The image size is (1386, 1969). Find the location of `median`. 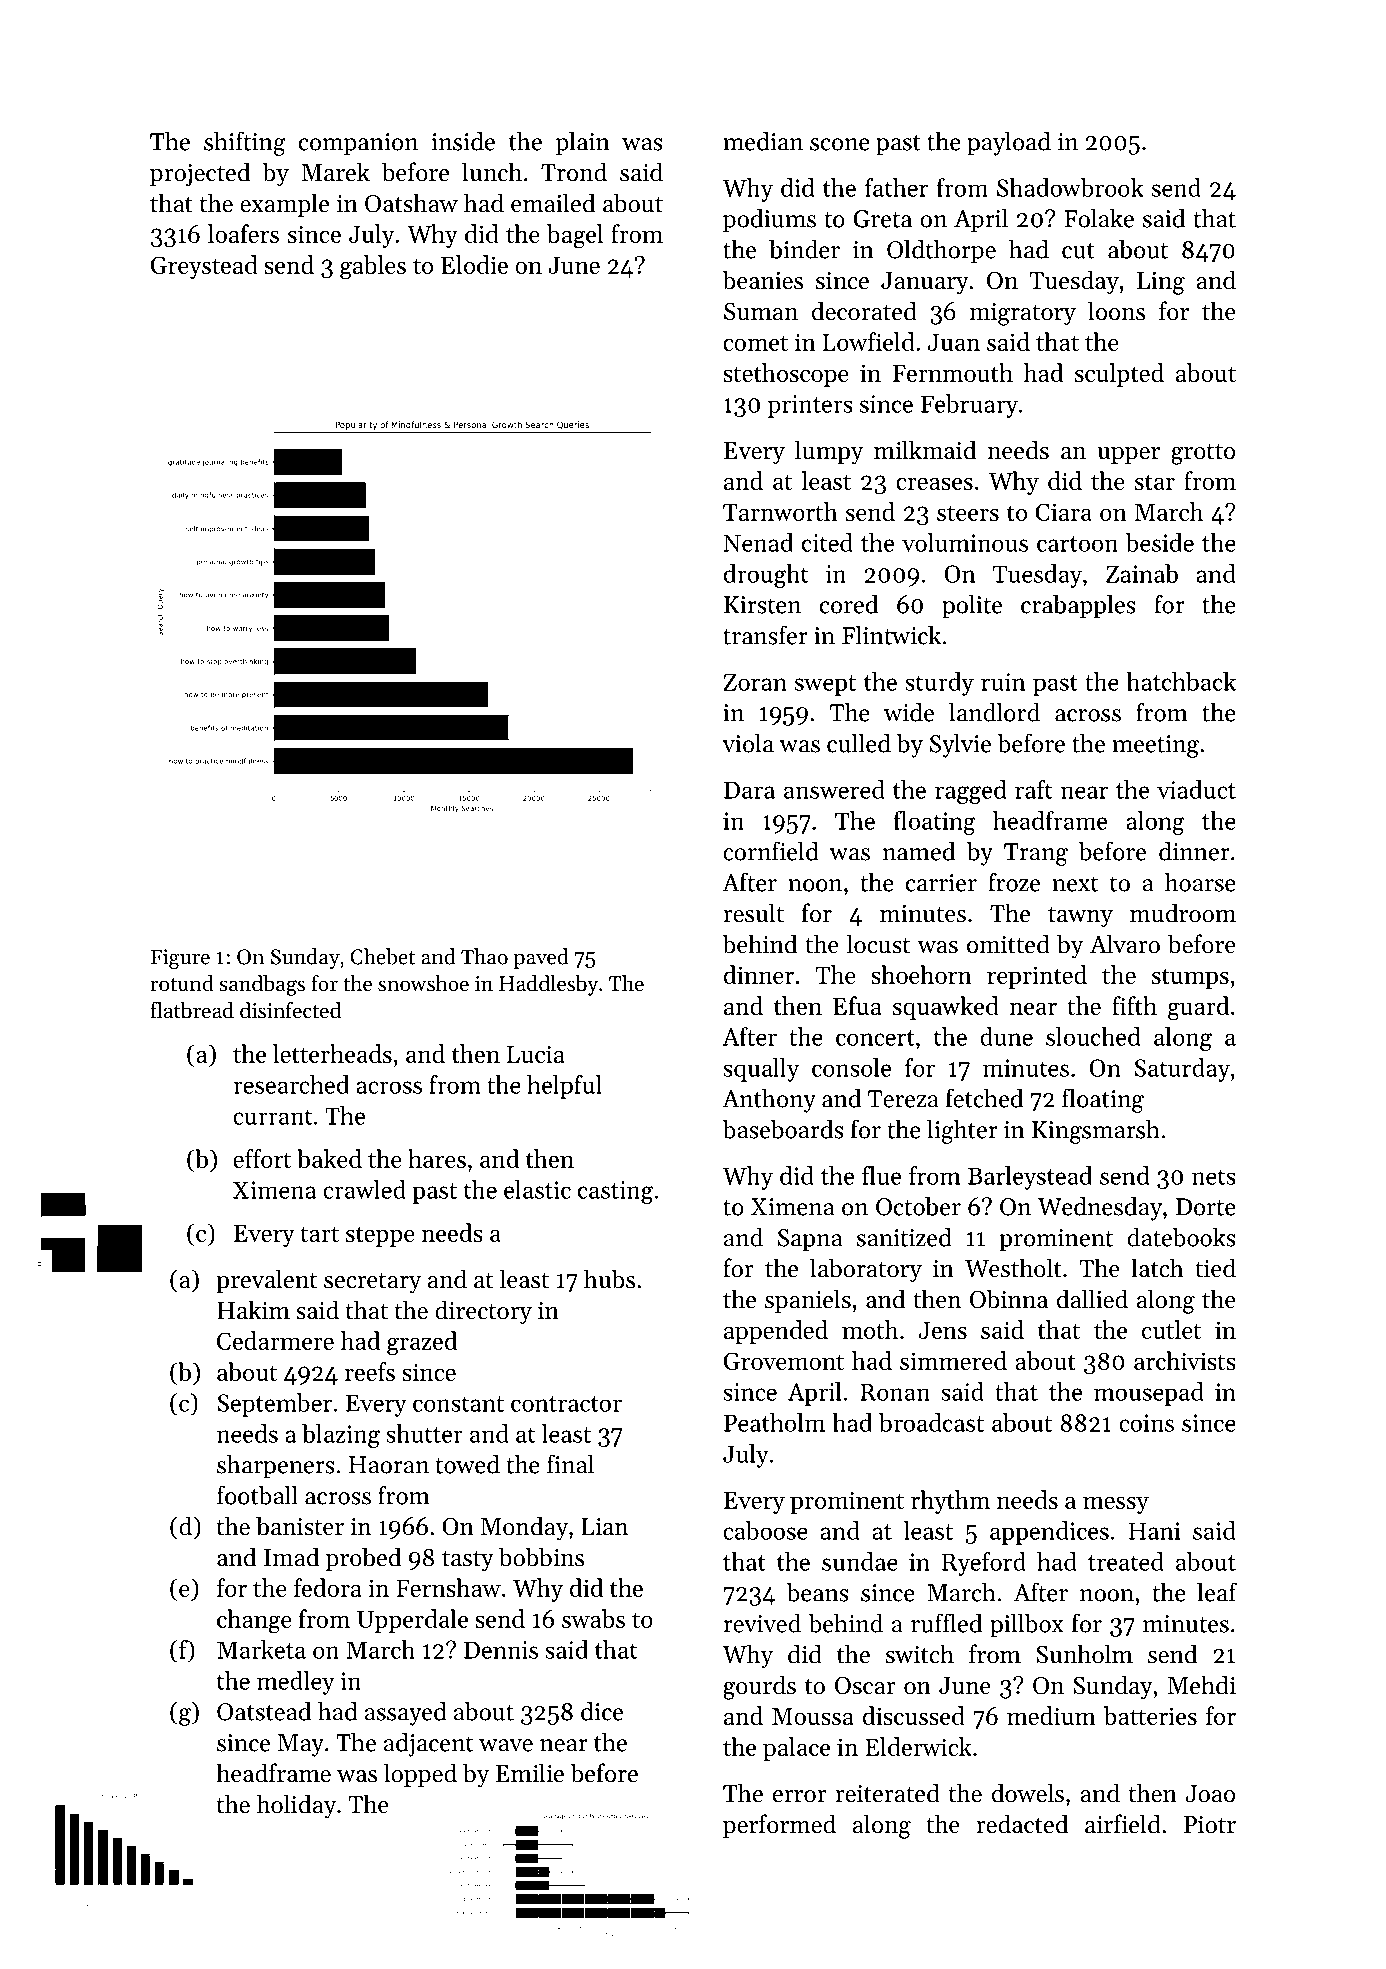

median is located at coordinates (763, 141).
